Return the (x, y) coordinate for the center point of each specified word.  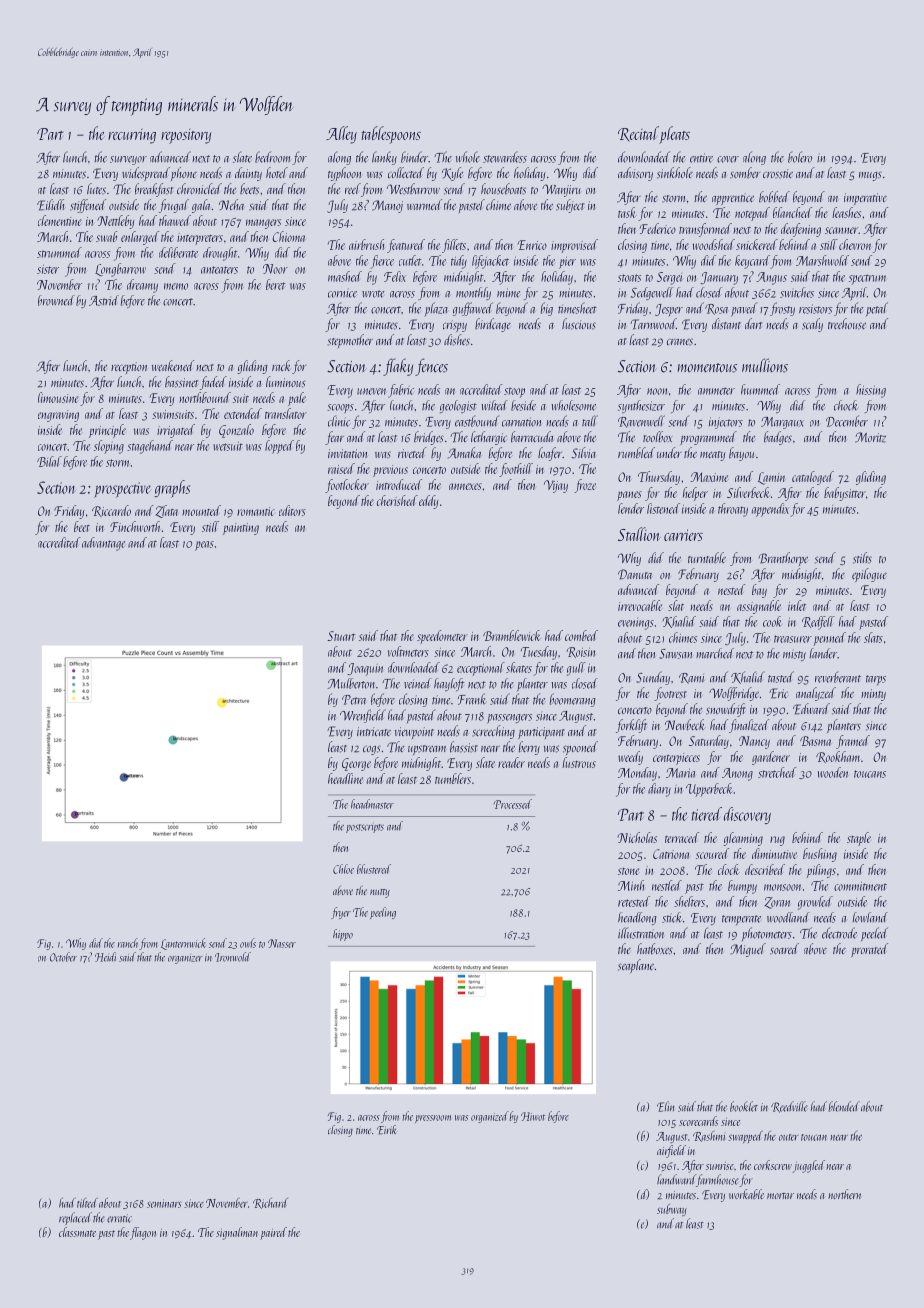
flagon (143, 1233)
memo (176, 286)
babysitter (845, 494)
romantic (256, 511)
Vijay (556, 486)
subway (672, 1210)
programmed (708, 438)
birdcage (493, 325)
